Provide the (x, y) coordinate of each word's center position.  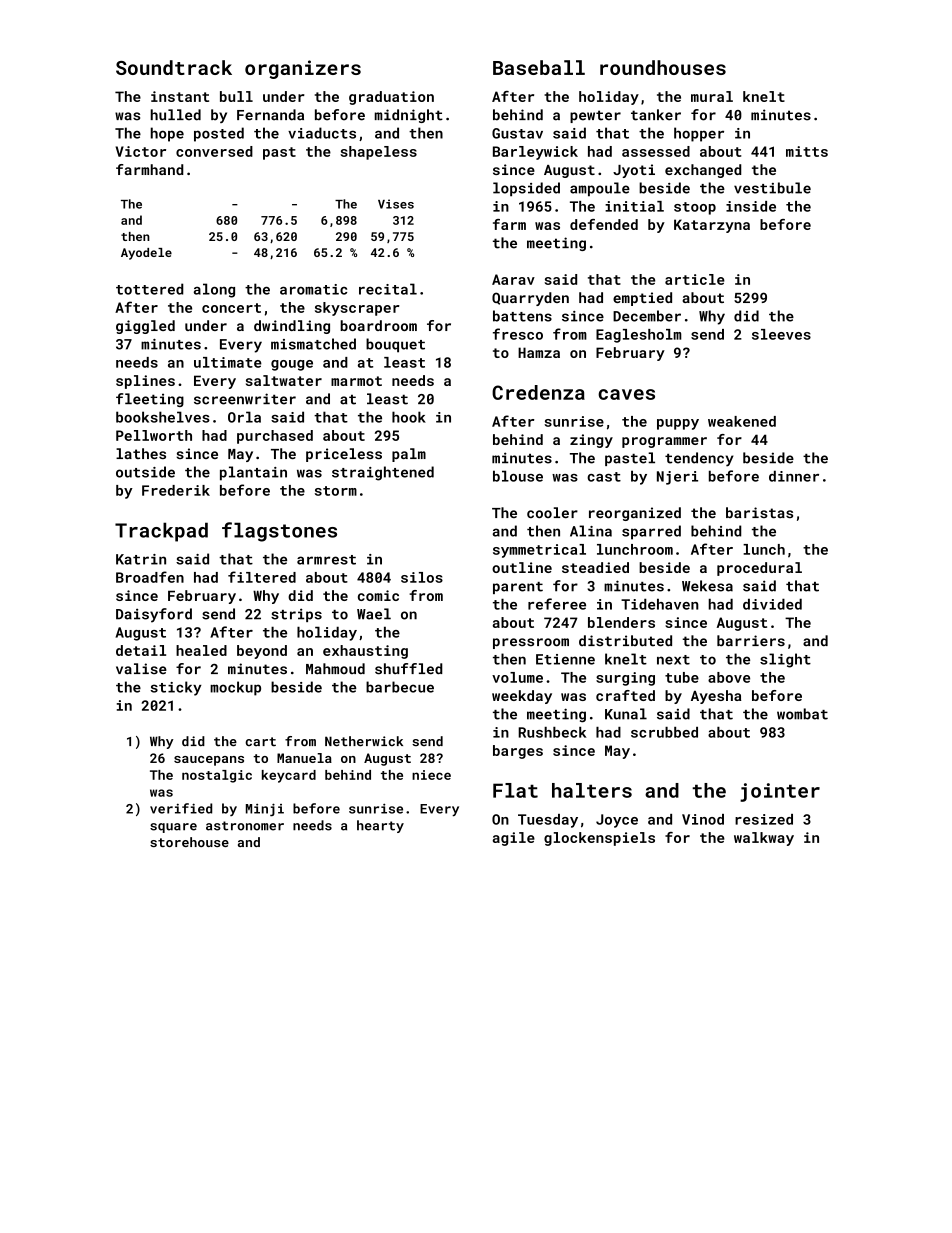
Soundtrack (174, 67)
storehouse (189, 842)
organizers (303, 69)
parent (518, 588)
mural (712, 96)
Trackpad (161, 532)
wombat (802, 714)
